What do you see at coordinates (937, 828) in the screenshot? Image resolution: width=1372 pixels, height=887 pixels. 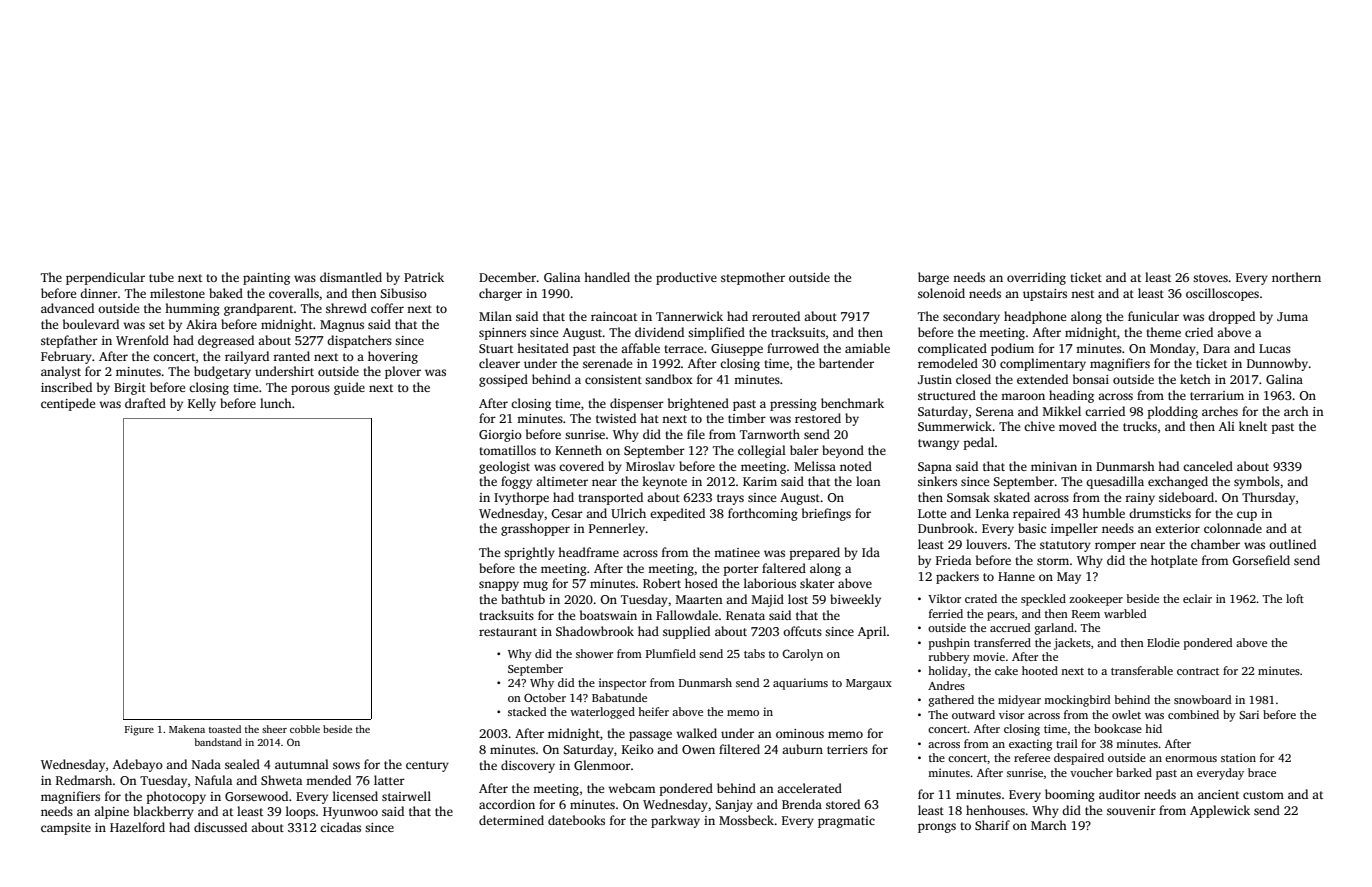 I see `prongs` at bounding box center [937, 828].
